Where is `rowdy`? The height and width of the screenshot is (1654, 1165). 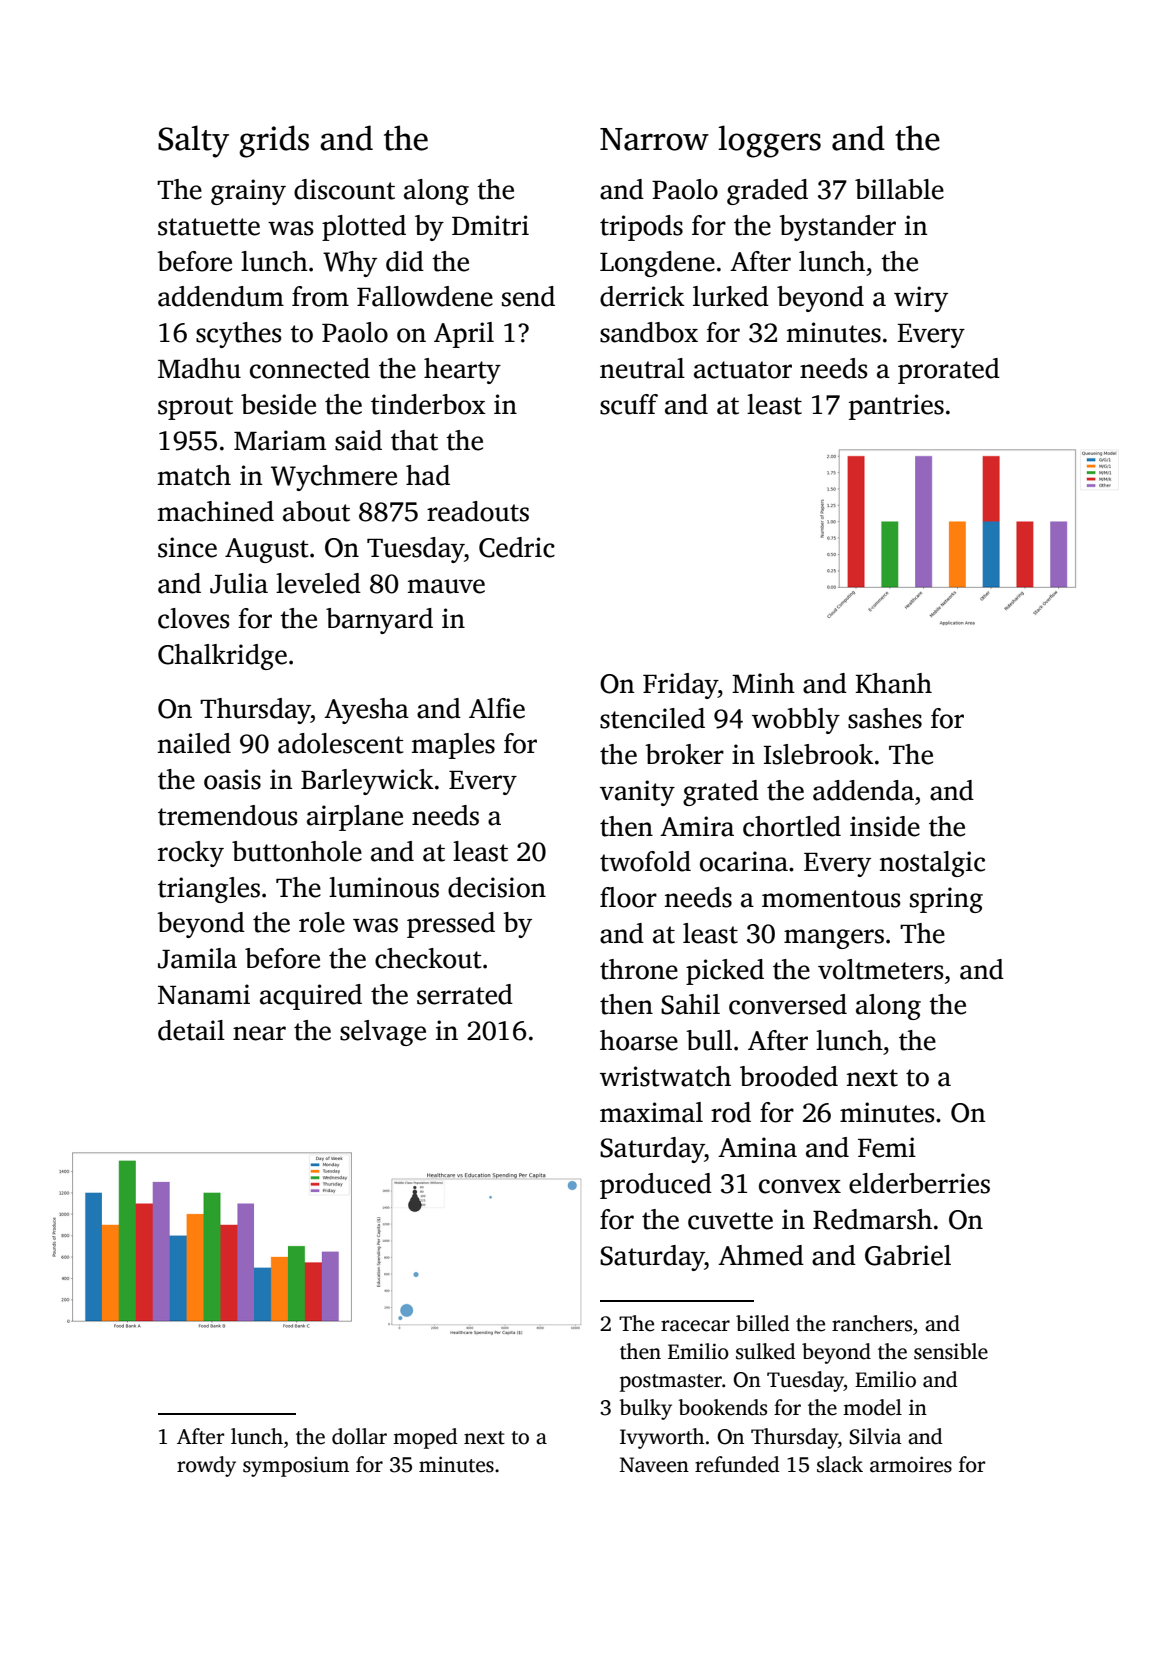
rowdy is located at coordinates (206, 1466).
